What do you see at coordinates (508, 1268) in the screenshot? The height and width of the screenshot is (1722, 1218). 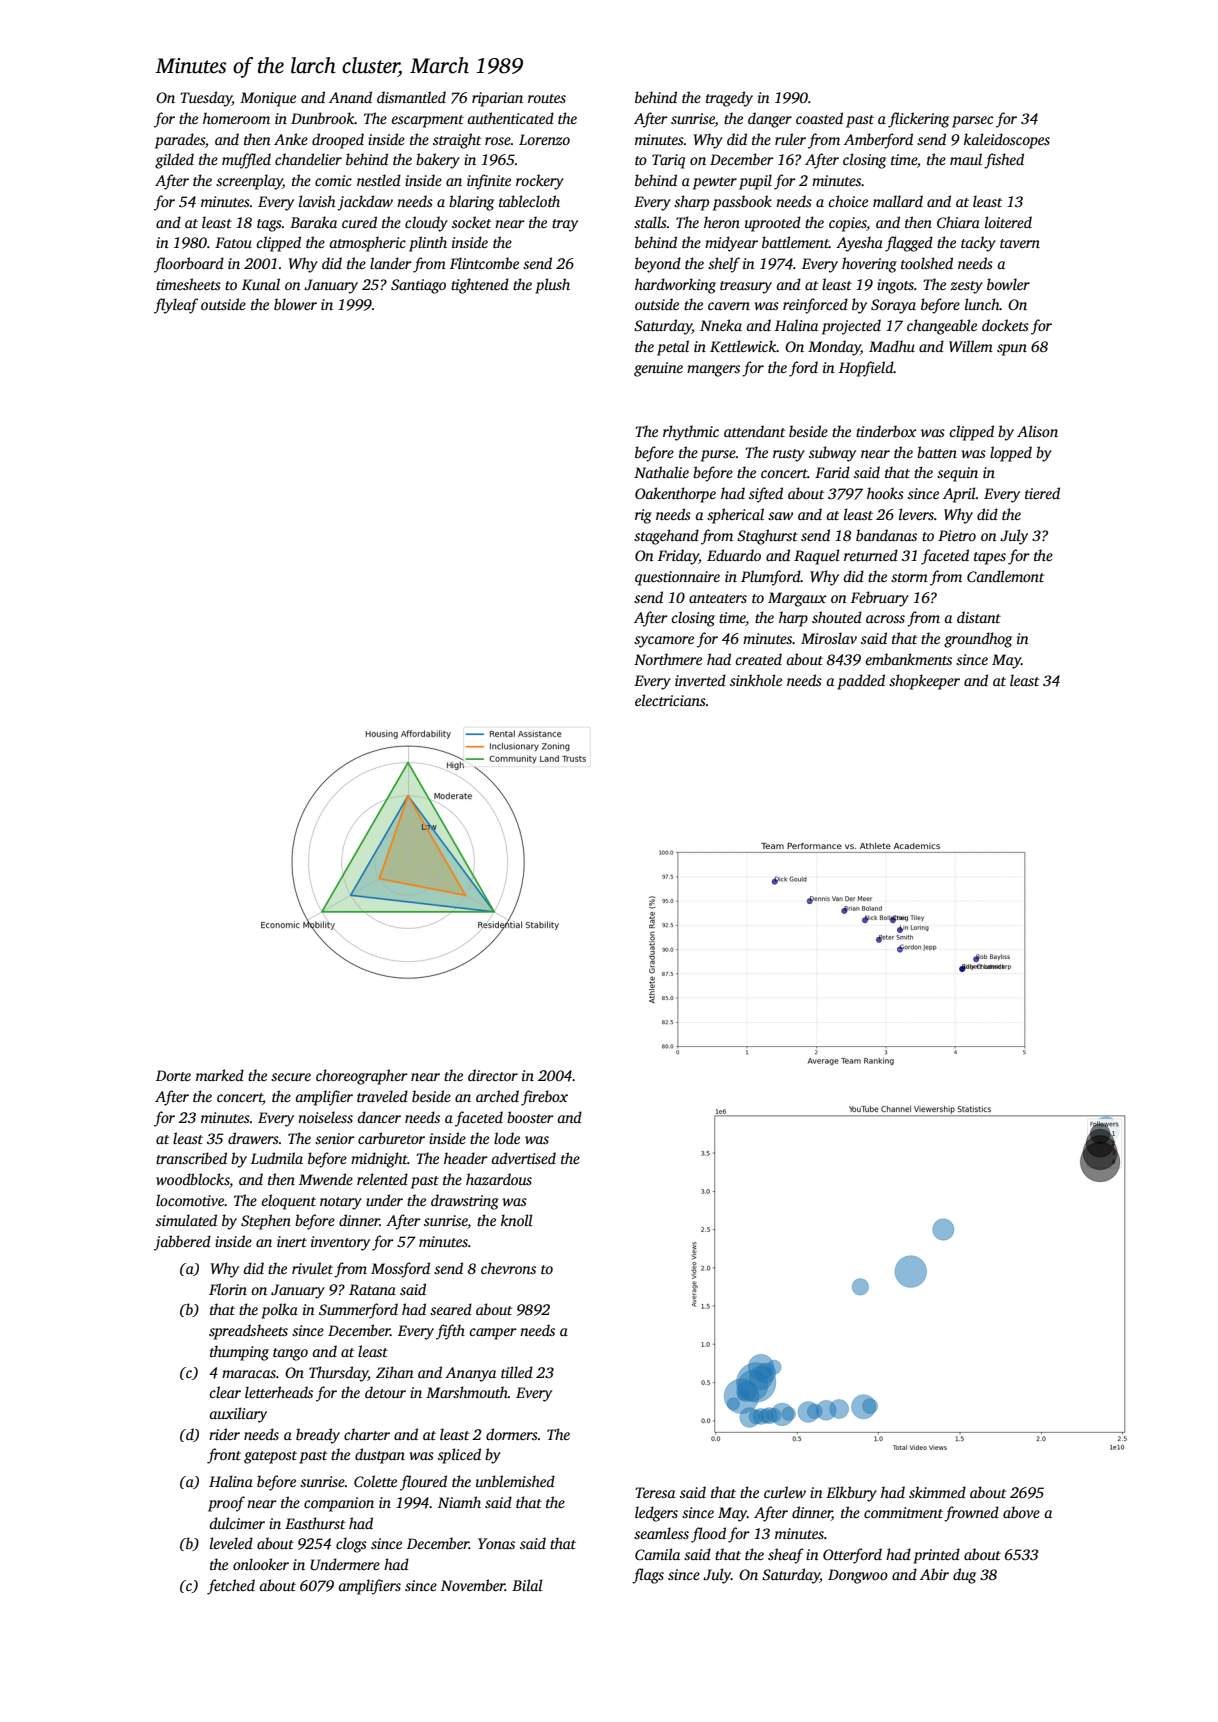 I see `chevrons` at bounding box center [508, 1268].
